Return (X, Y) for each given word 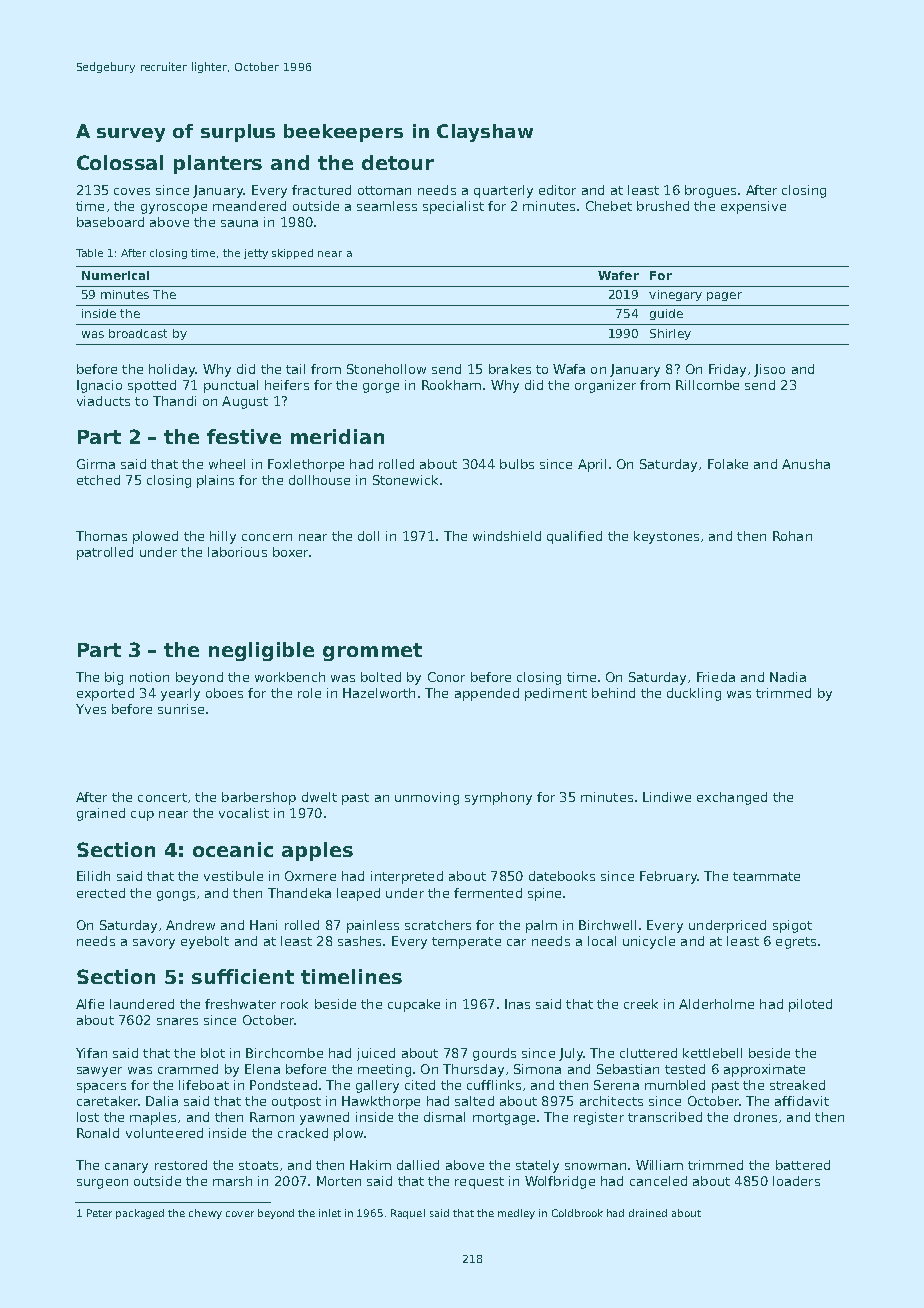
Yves (91, 709)
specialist (453, 207)
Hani (263, 925)
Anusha (806, 464)
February (668, 877)
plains (215, 481)
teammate (766, 876)
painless (373, 926)
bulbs (517, 464)
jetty (256, 254)
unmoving (427, 798)
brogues (710, 191)
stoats (258, 1165)
